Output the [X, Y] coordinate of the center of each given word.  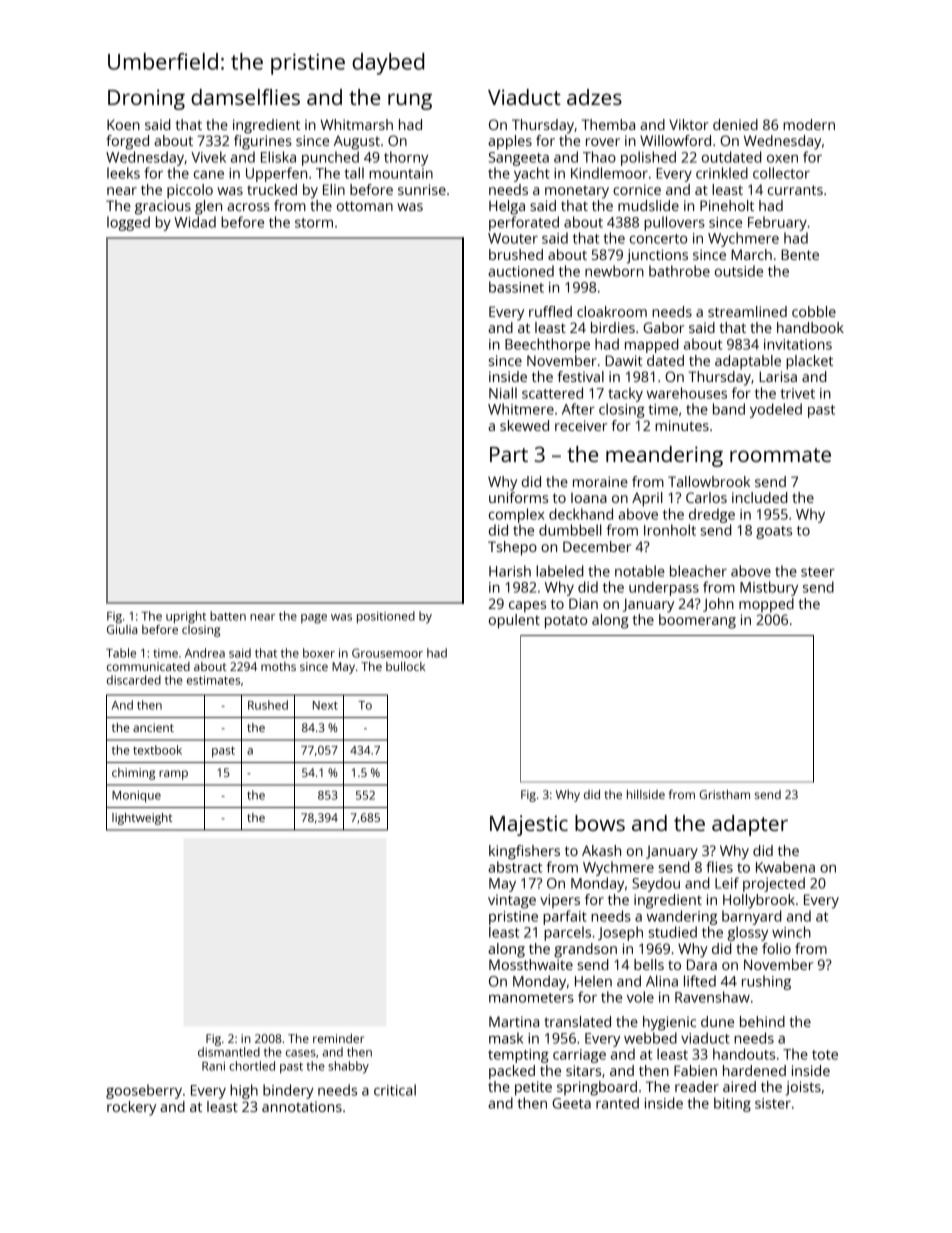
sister [773, 1103]
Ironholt [670, 530]
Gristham [724, 794]
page [314, 619]
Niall [503, 393]
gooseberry [144, 1091]
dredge [712, 515]
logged [128, 223]
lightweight [142, 819]
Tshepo [512, 548]
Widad [195, 222]
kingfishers [524, 852]
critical [395, 1090]
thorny [406, 158]
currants [795, 190]
